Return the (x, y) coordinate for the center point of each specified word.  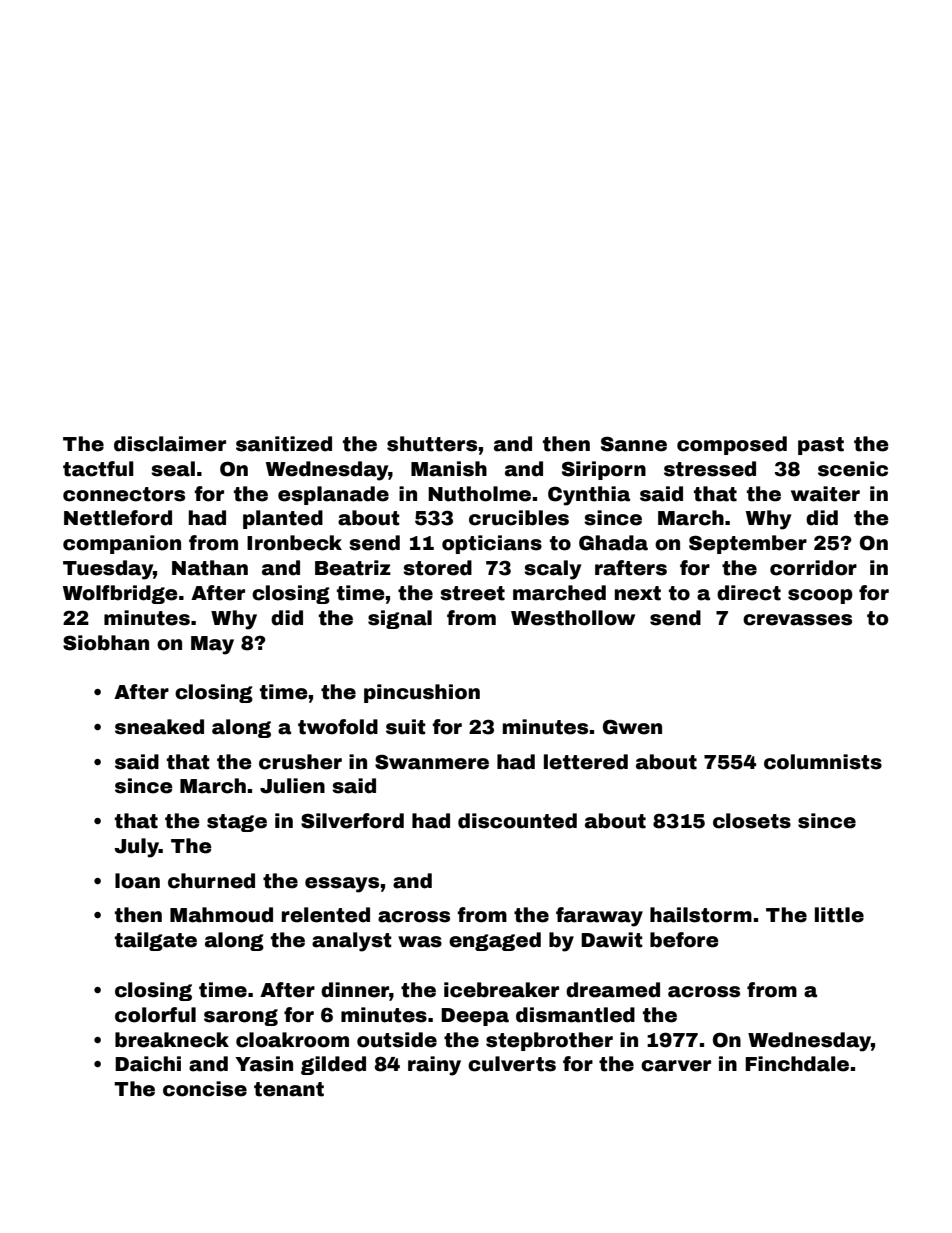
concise (205, 1089)
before (684, 940)
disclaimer (170, 444)
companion (122, 544)
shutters (432, 444)
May (212, 645)
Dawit (612, 940)
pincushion (422, 693)
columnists (823, 762)
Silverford (352, 821)
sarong (241, 1017)
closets (752, 821)
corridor (813, 568)
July (136, 848)
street (472, 593)
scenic (853, 469)
